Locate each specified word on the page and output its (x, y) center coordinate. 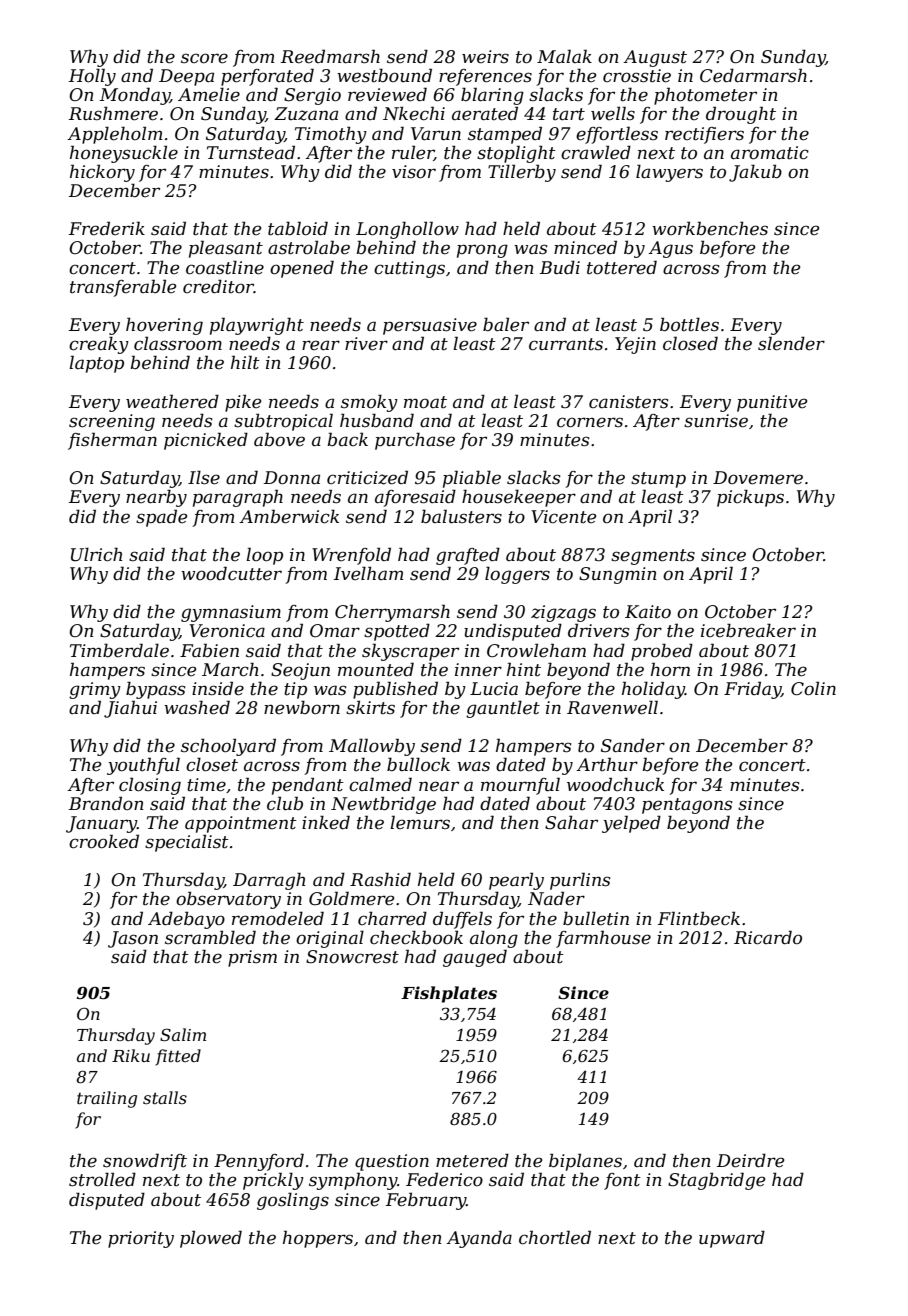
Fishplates (449, 994)
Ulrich (97, 555)
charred (392, 918)
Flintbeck (699, 918)
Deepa (186, 77)
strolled (102, 1179)
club (285, 803)
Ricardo (768, 937)
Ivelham (369, 573)
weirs (485, 57)
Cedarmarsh (753, 75)
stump (658, 480)
